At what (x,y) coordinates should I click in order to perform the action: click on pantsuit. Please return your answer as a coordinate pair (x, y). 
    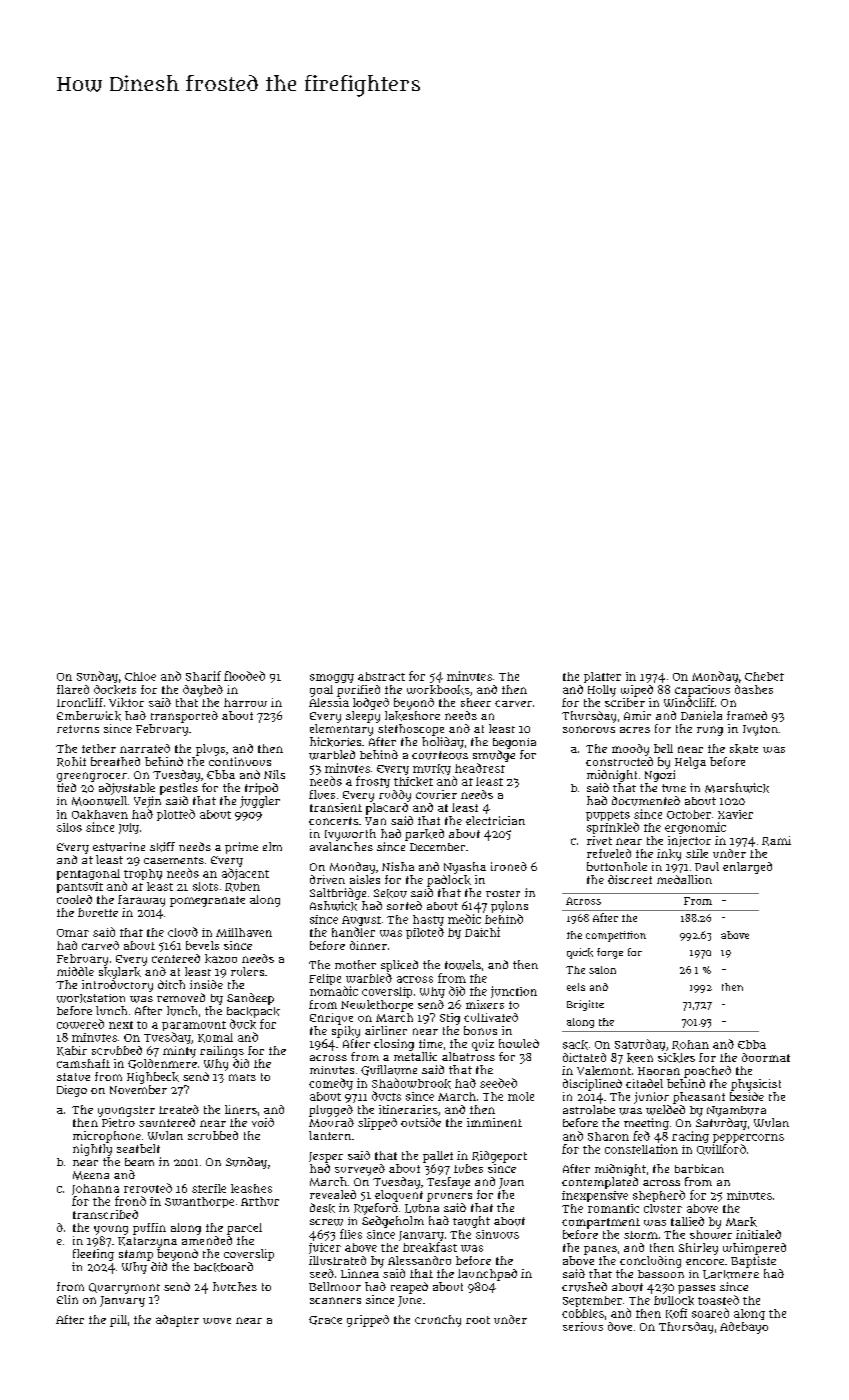
    Looking at the image, I should click on (80, 887).
